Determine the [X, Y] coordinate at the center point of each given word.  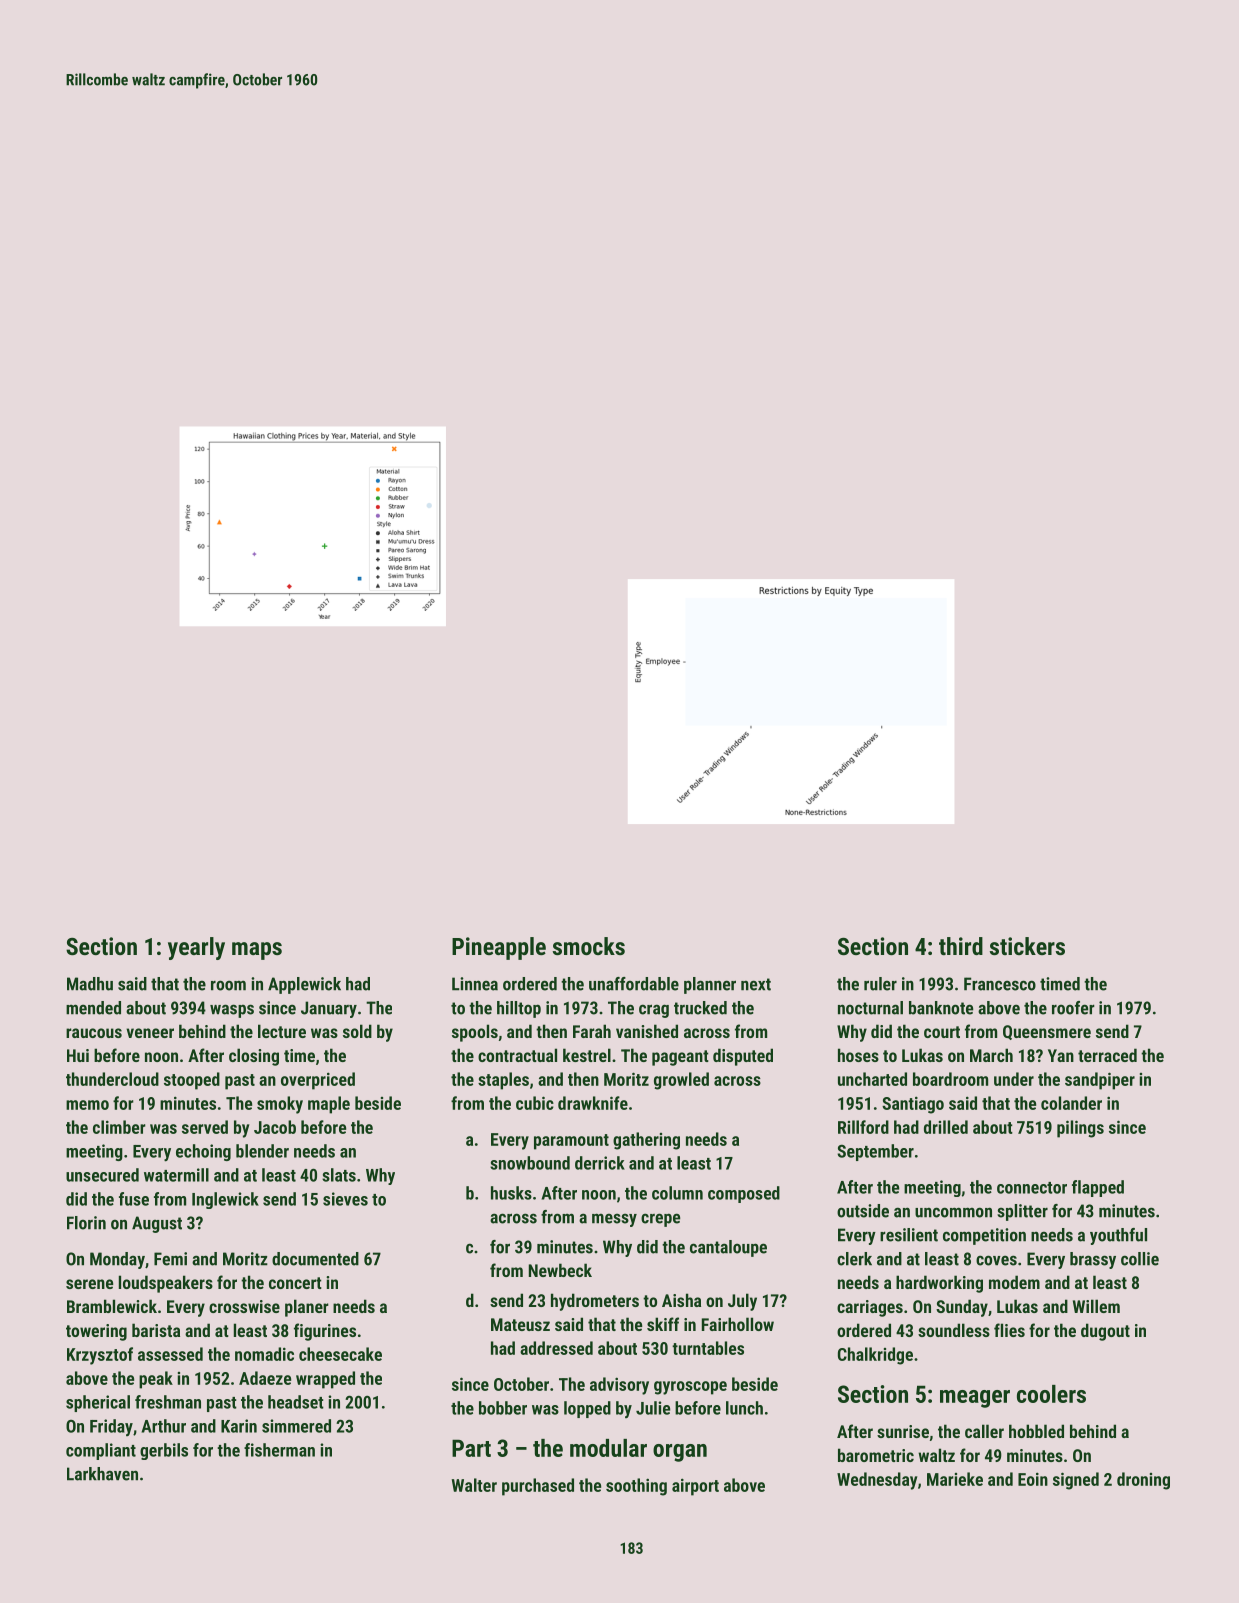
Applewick [304, 985]
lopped [587, 1409]
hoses [858, 1055]
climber [119, 1127]
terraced [1107, 1055]
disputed [743, 1057]
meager [975, 1399]
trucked [700, 1008]
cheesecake [340, 1354]
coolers [1051, 1394]
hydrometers [595, 1302]
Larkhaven [102, 1474]
